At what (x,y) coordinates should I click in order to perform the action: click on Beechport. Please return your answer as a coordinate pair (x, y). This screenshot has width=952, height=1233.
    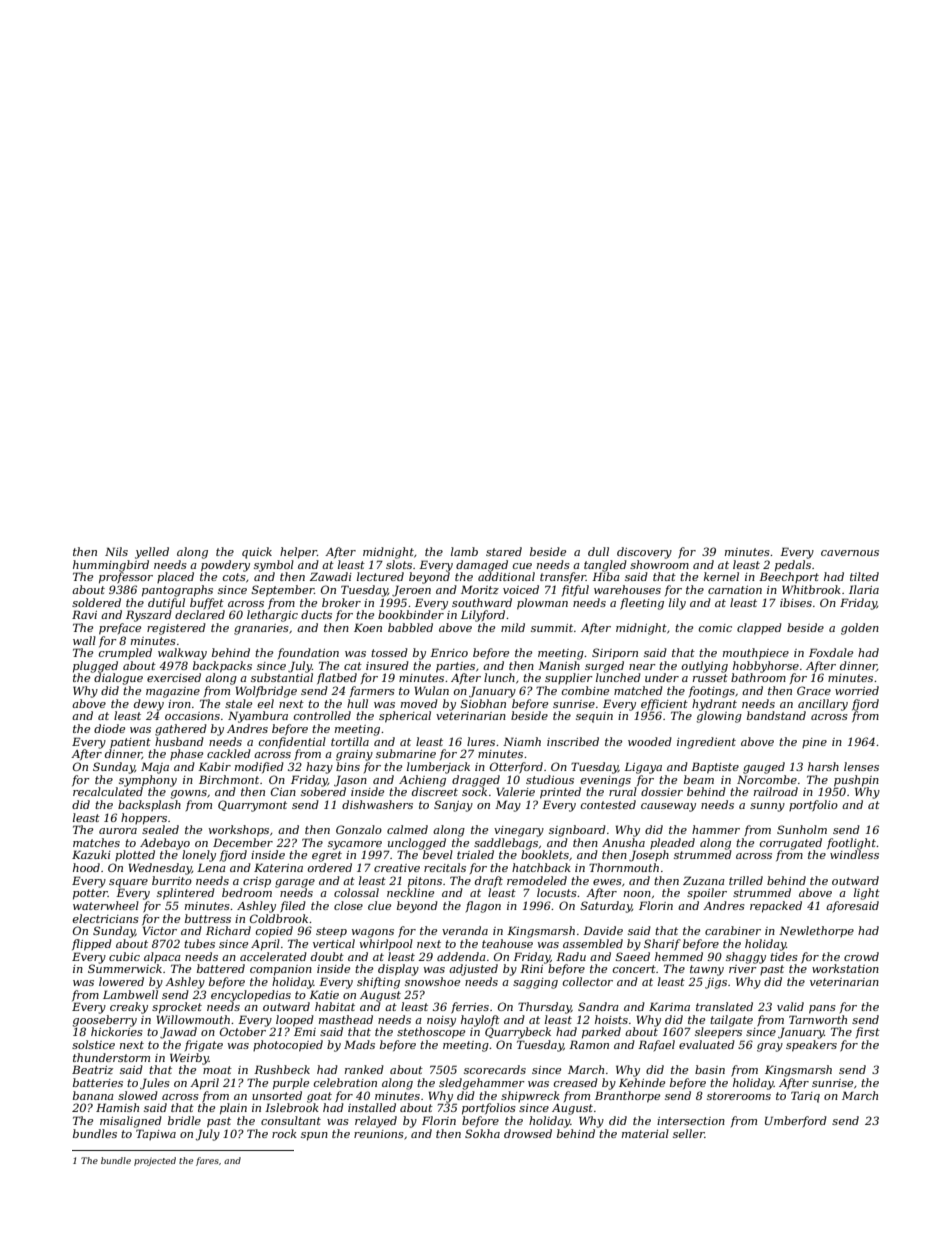
    Looking at the image, I should click on (789, 577).
